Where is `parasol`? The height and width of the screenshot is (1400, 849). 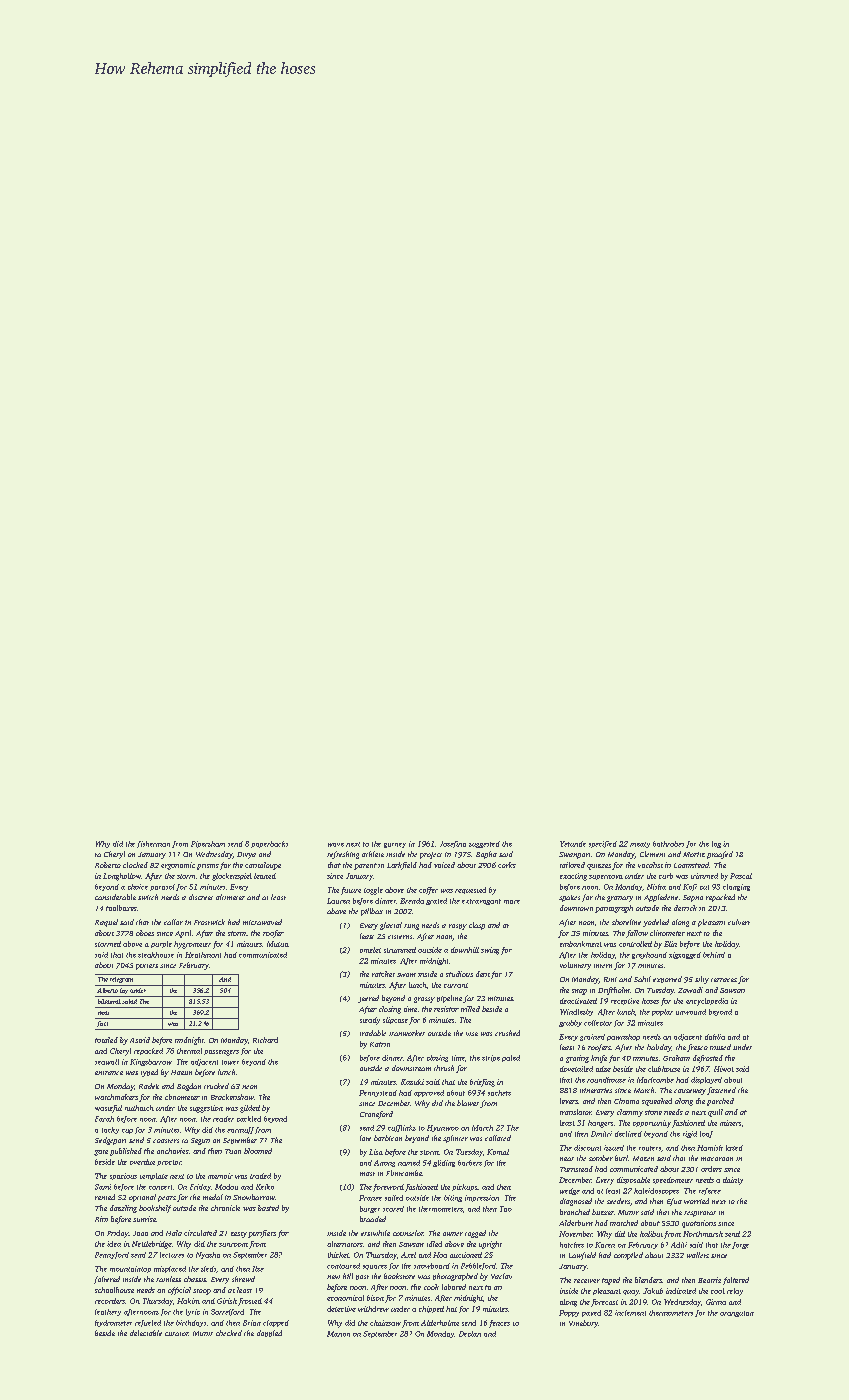
parasol is located at coordinates (162, 887).
